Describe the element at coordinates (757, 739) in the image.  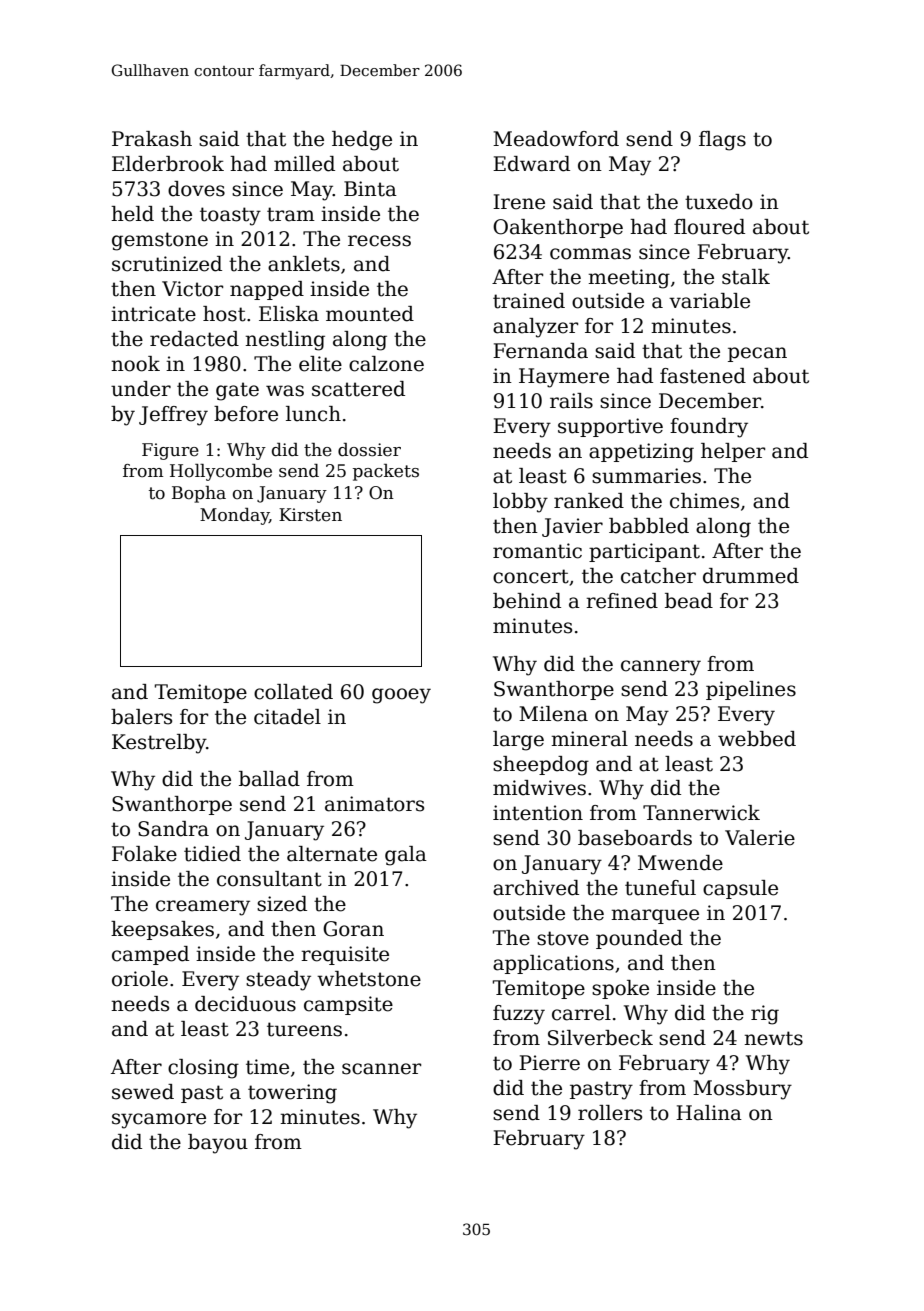
I see `webbed` at that location.
